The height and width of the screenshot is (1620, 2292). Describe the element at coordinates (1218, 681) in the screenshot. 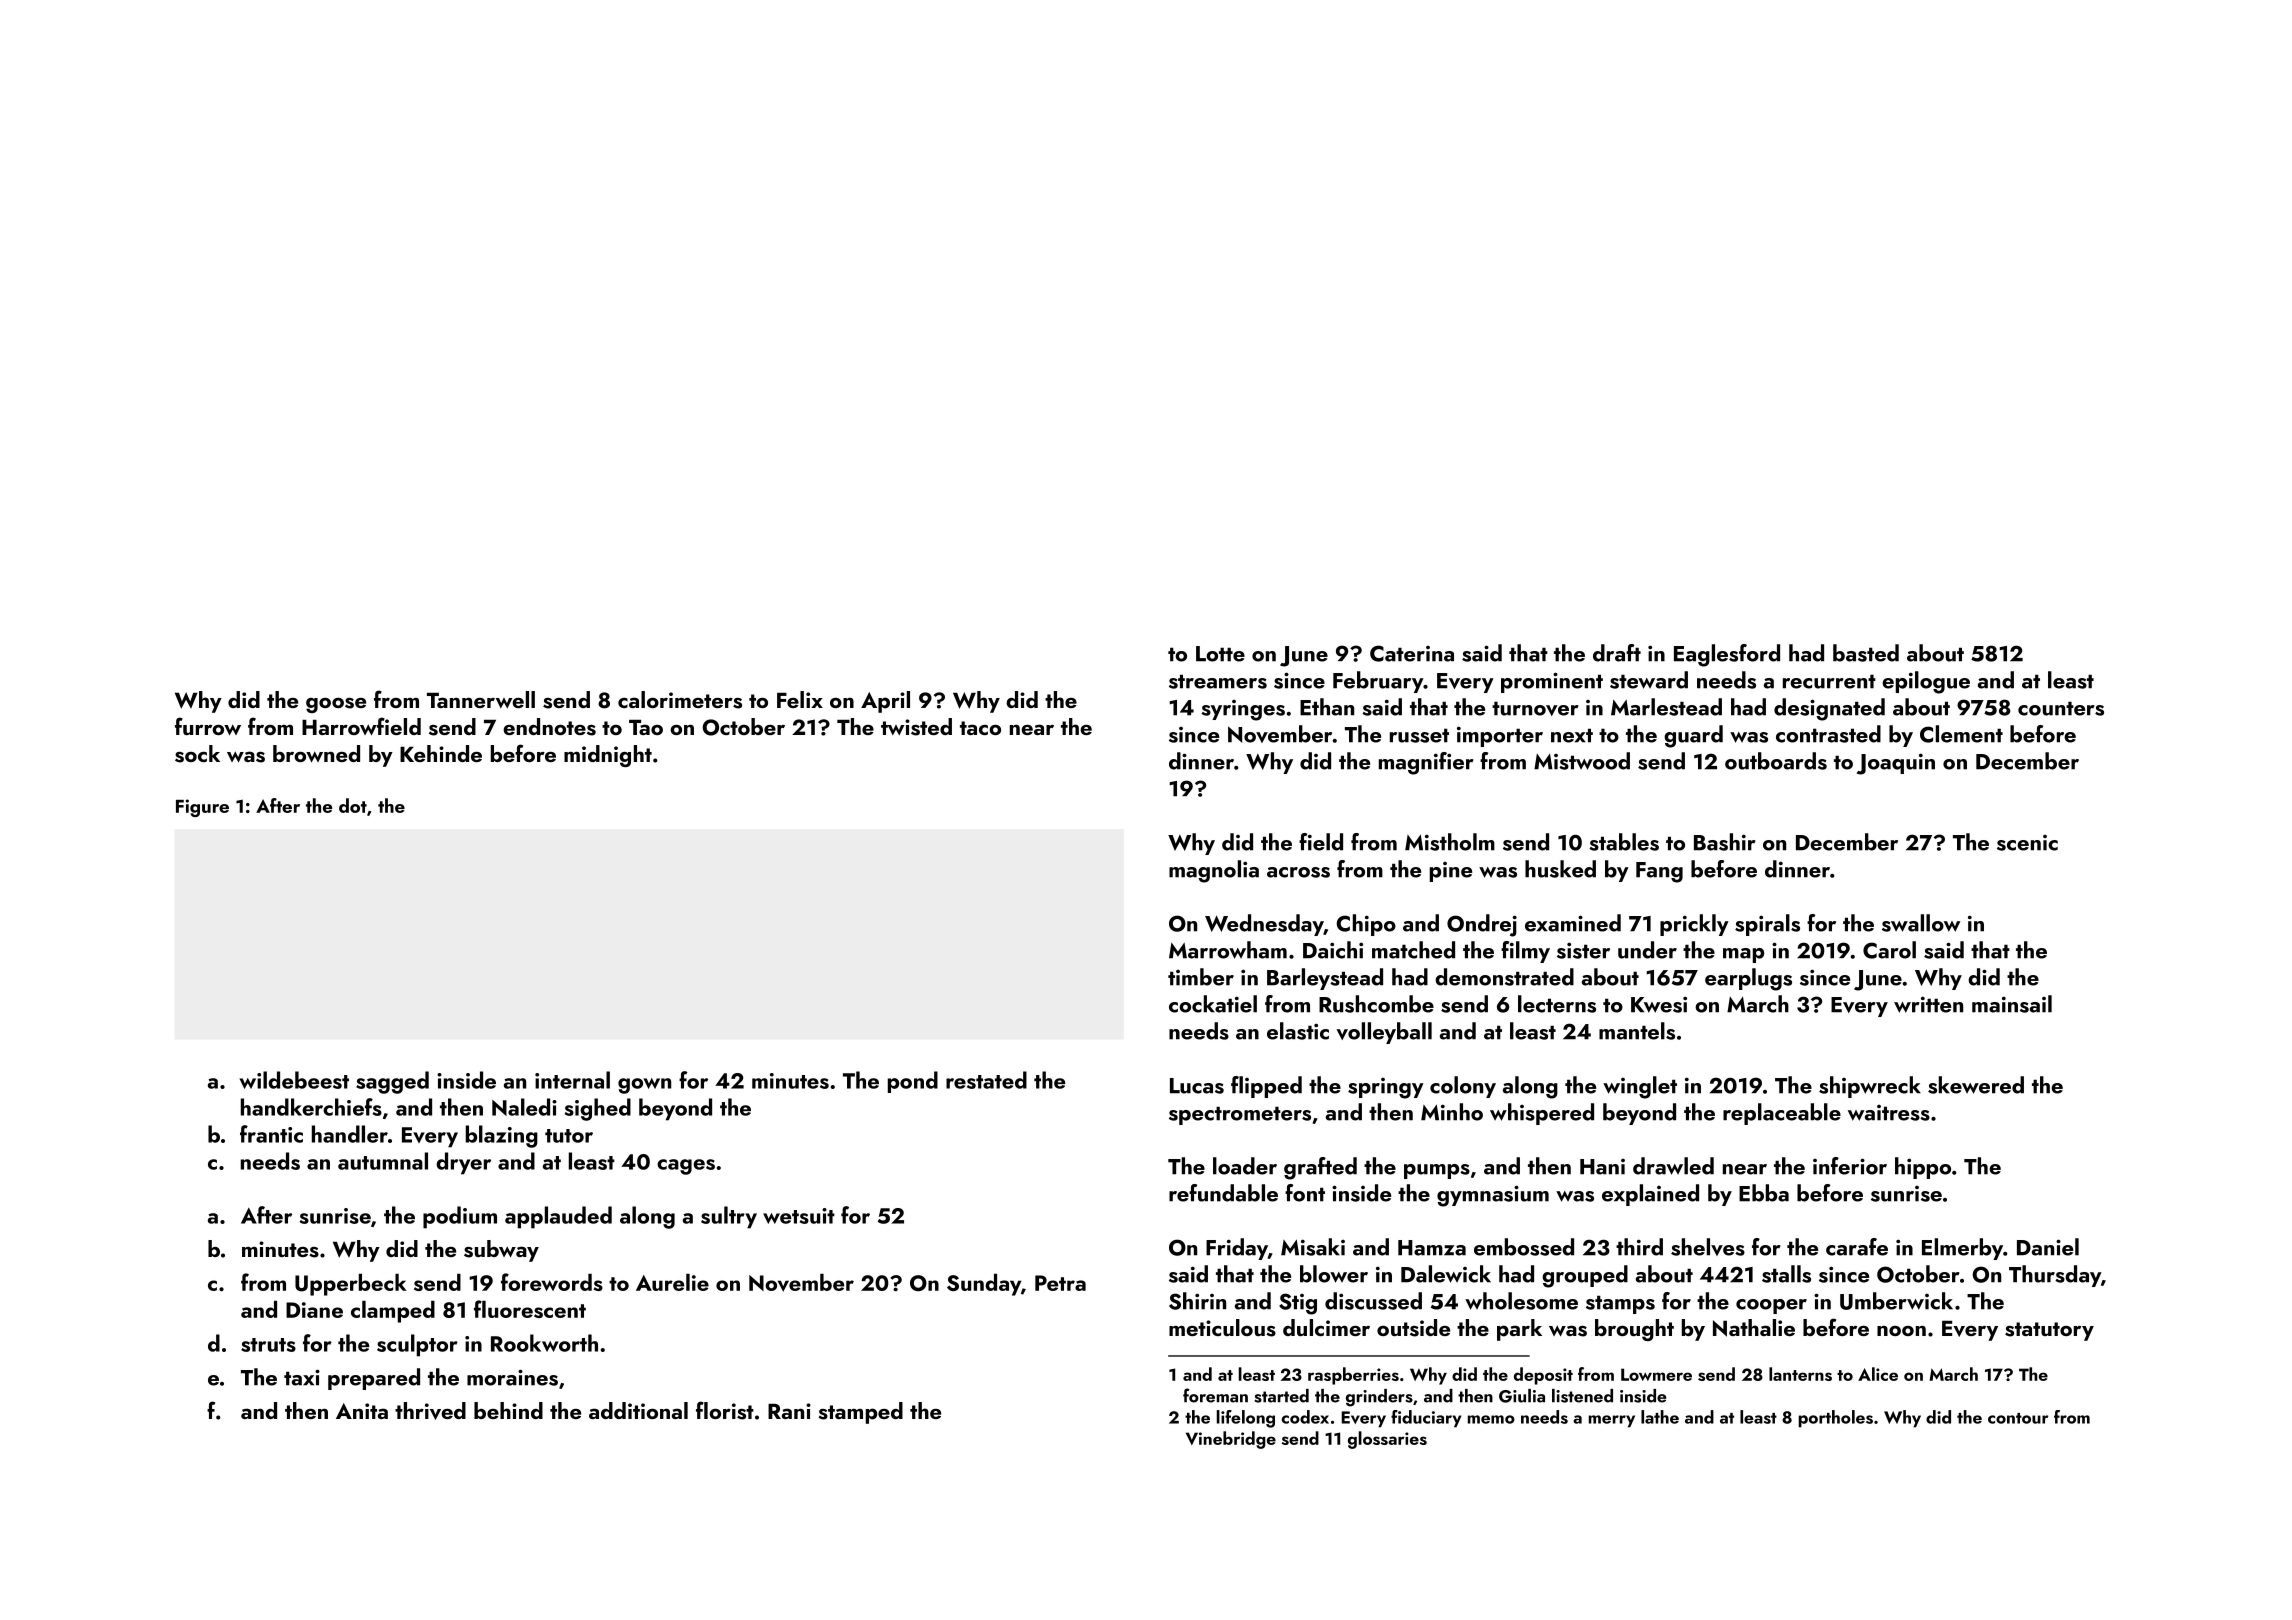

I see `streamers` at that location.
